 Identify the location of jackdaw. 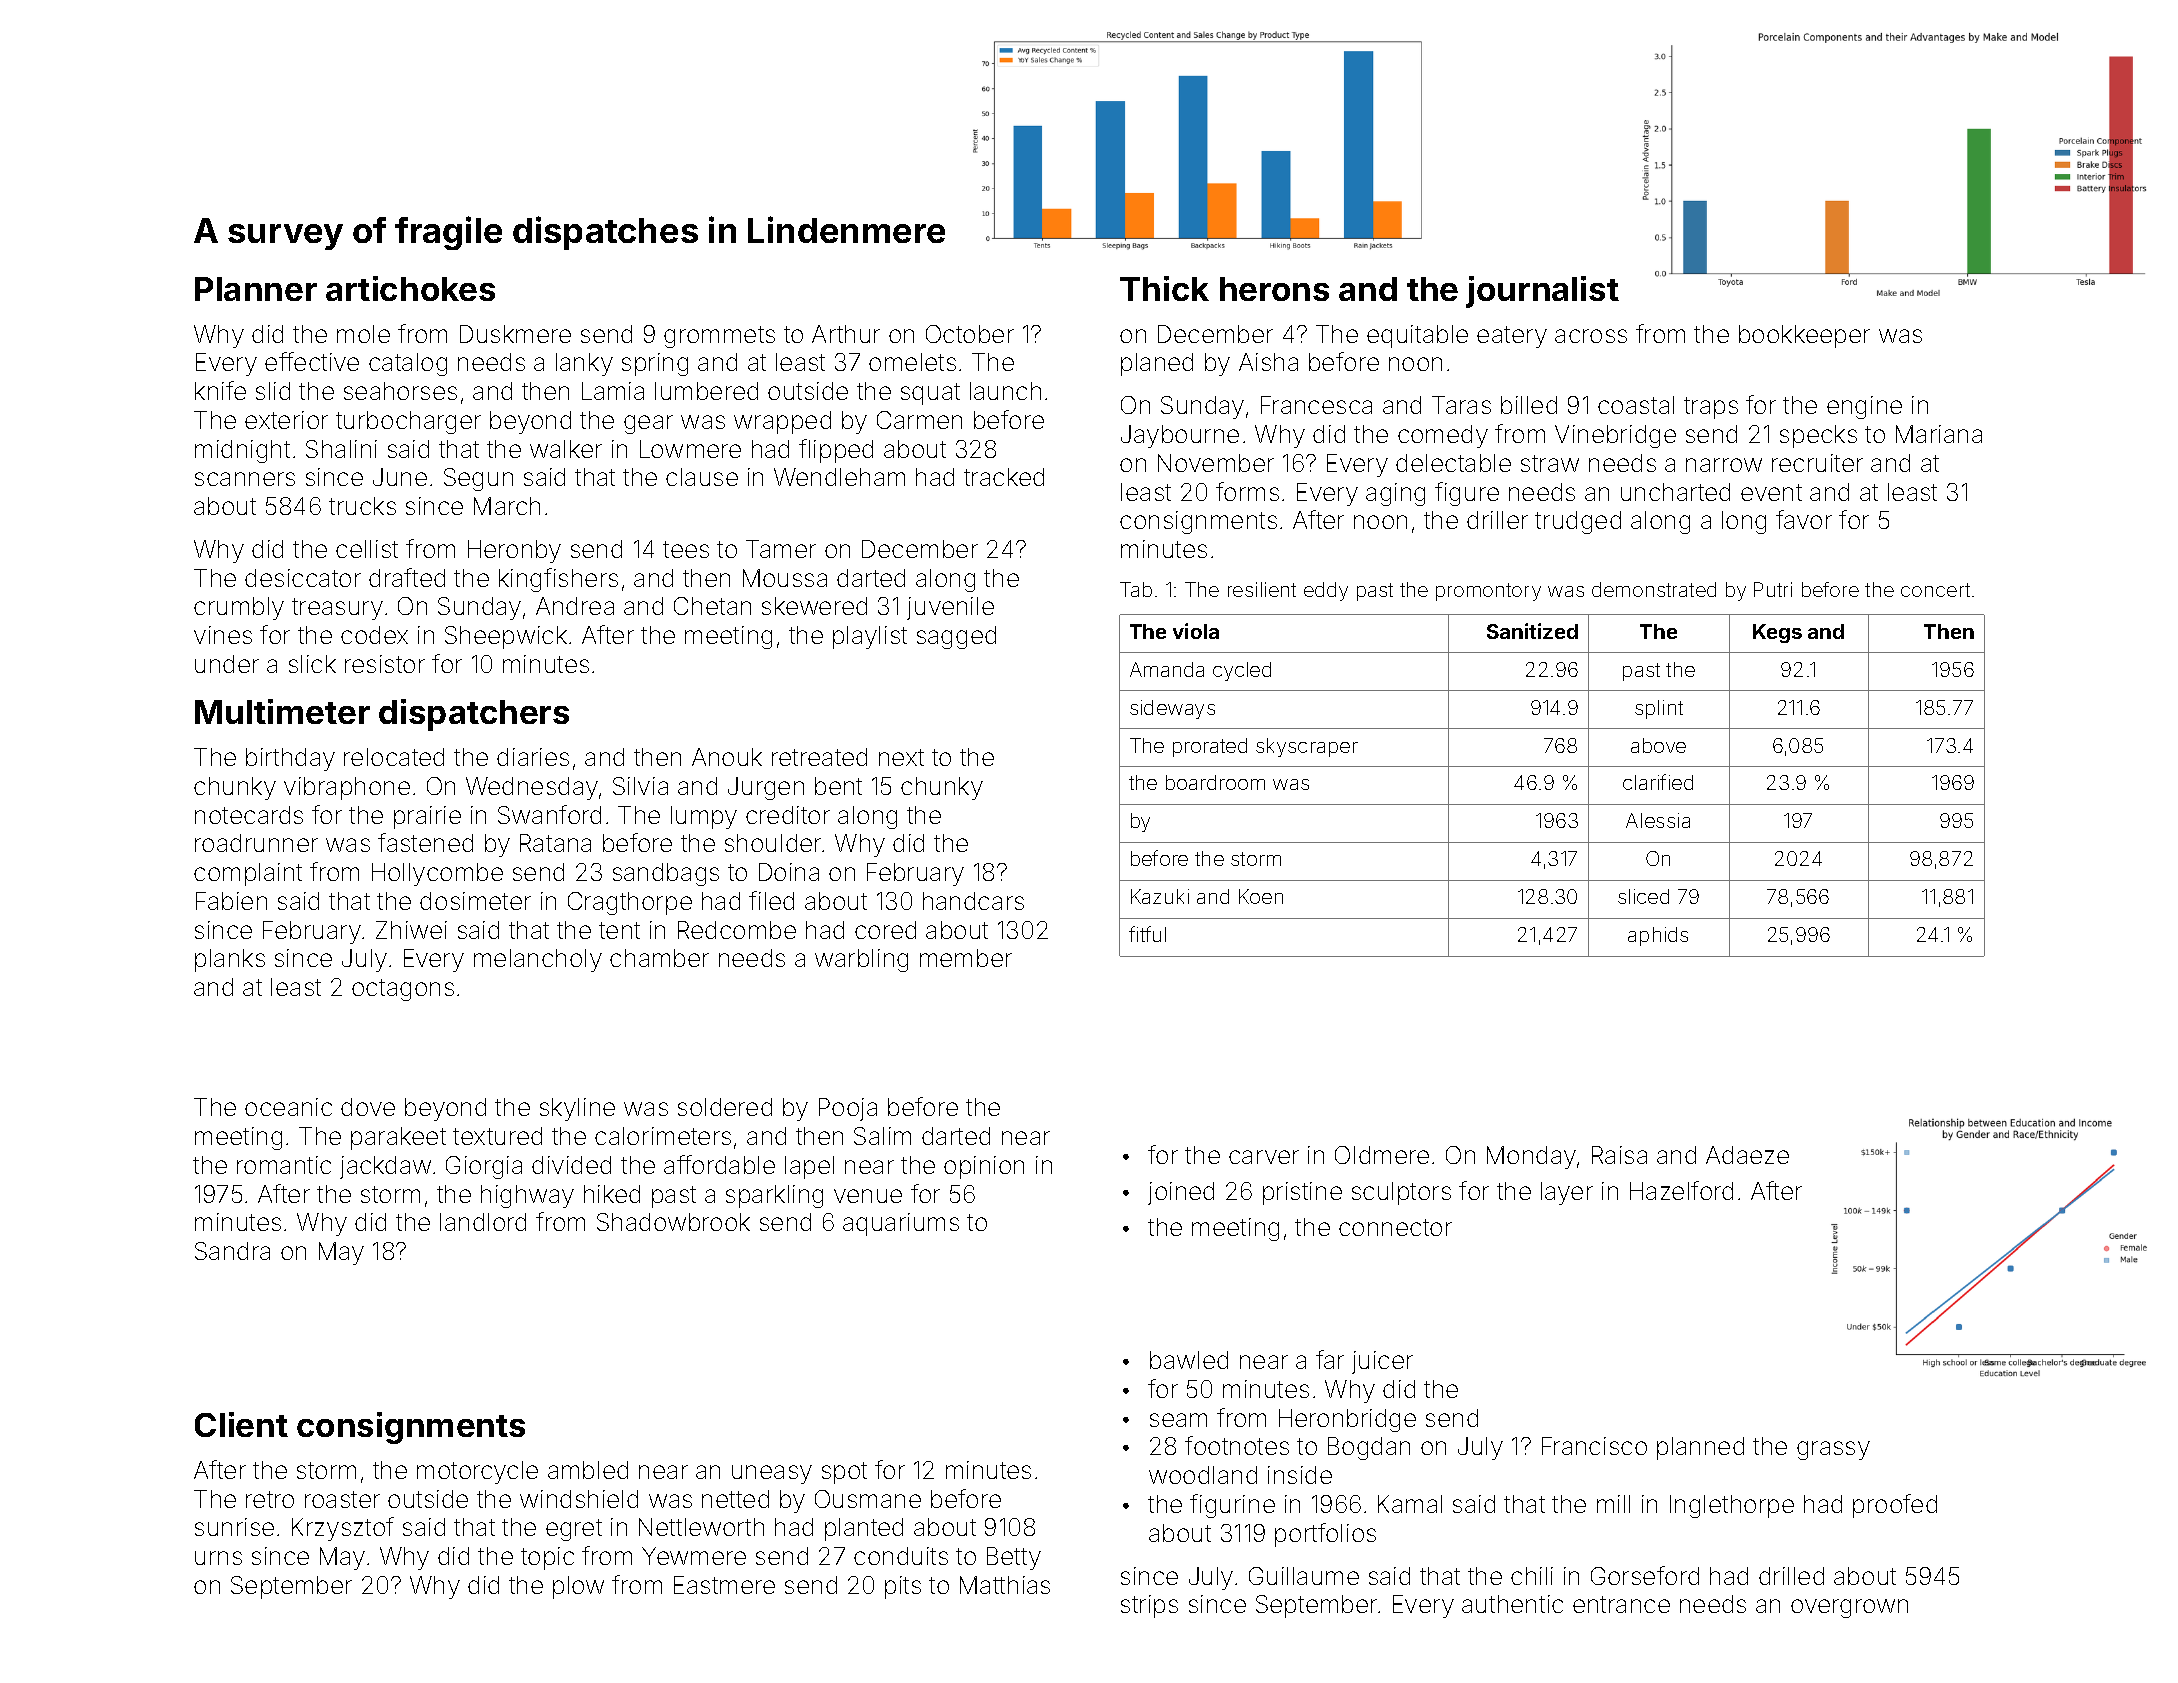
(385, 1167).
